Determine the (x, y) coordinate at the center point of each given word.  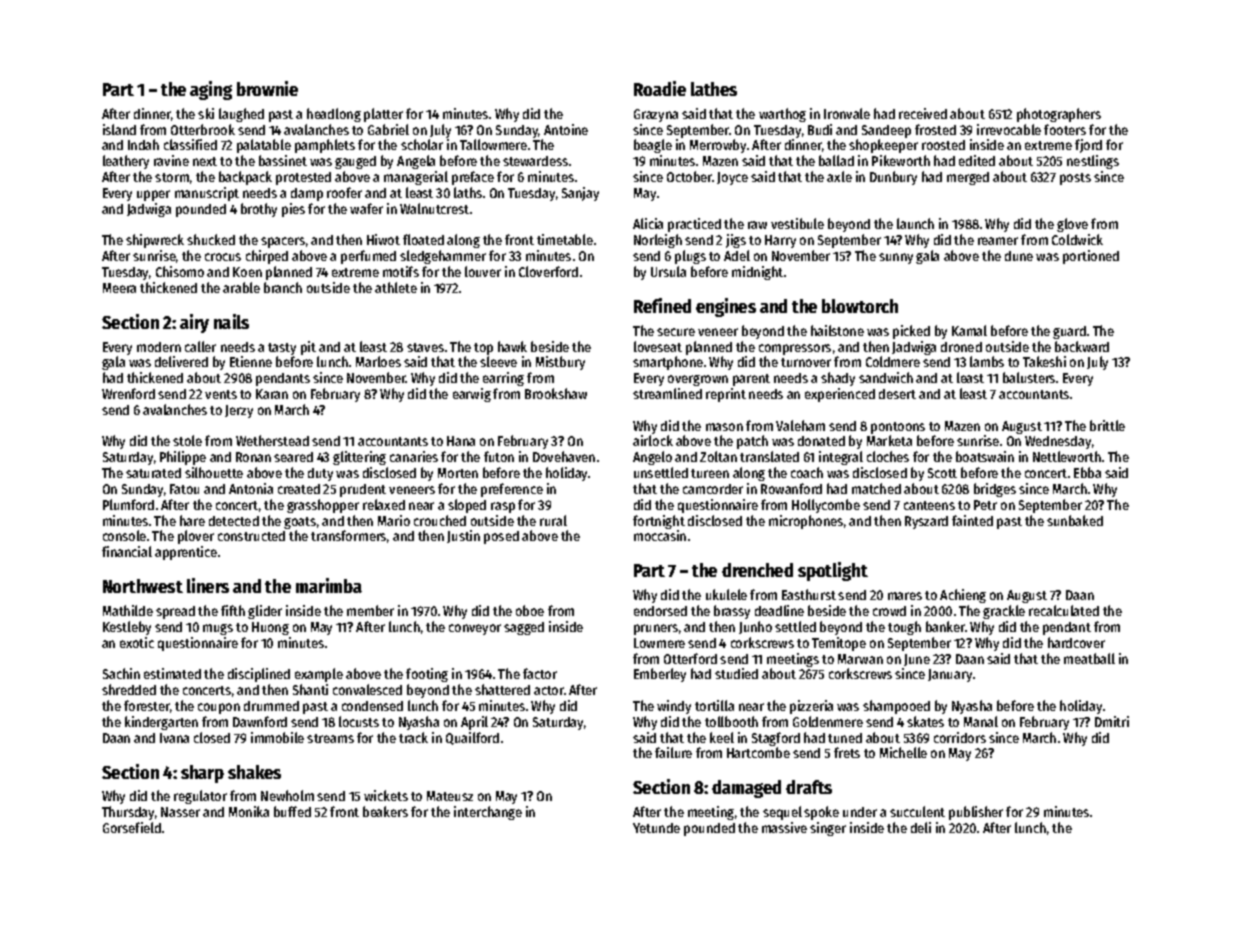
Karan (272, 394)
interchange (488, 813)
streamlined (667, 393)
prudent (363, 490)
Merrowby (718, 146)
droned (961, 347)
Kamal (969, 330)
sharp (202, 774)
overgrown (698, 380)
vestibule (797, 223)
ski (206, 113)
